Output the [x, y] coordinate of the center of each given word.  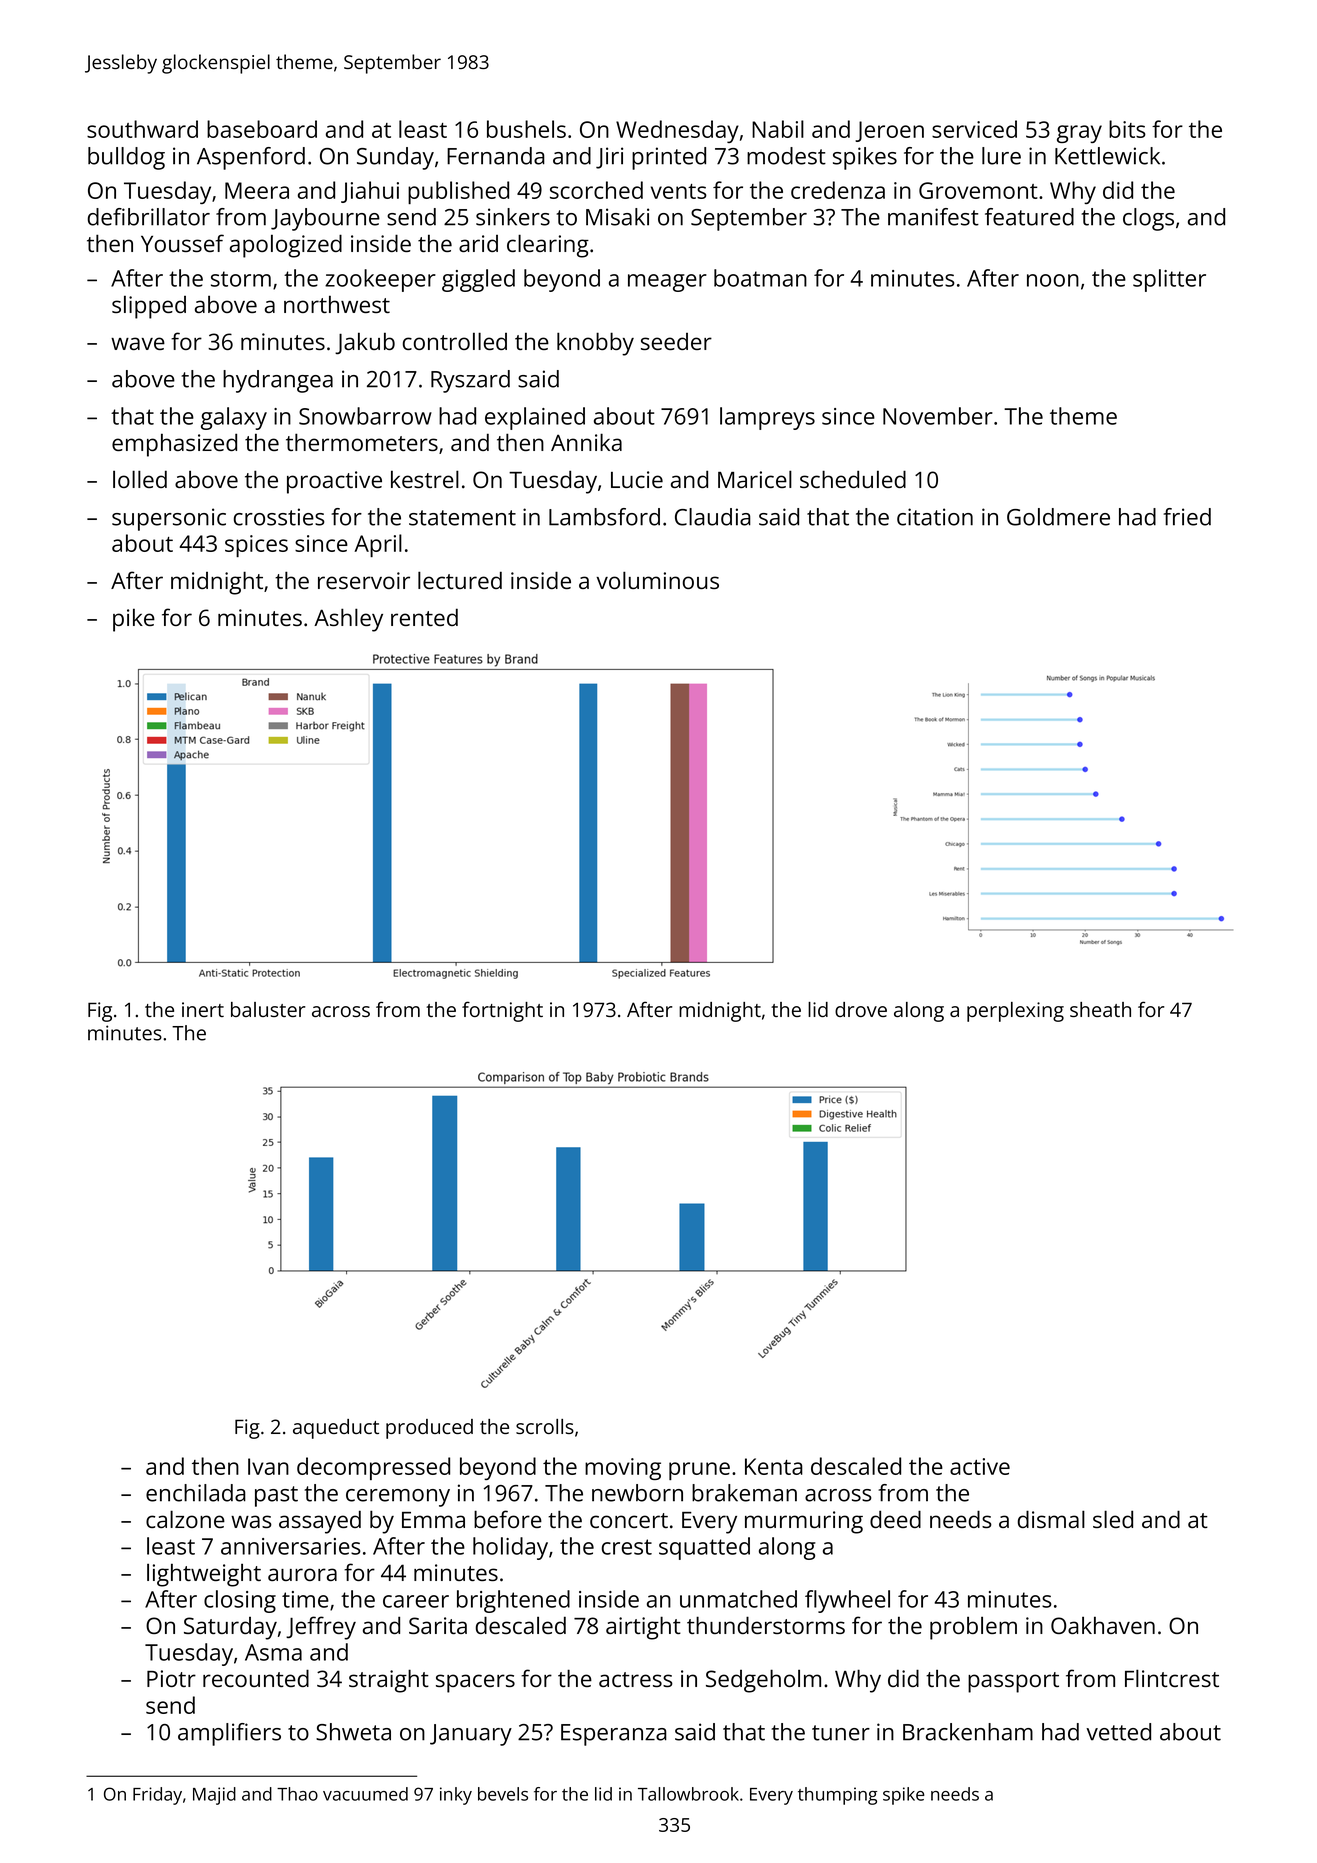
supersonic [169, 519]
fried [1187, 517]
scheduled [853, 479]
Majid [214, 1796]
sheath [1100, 1009]
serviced [974, 129]
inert [203, 1009]
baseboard [262, 129]
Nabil [778, 129]
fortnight [502, 1011]
